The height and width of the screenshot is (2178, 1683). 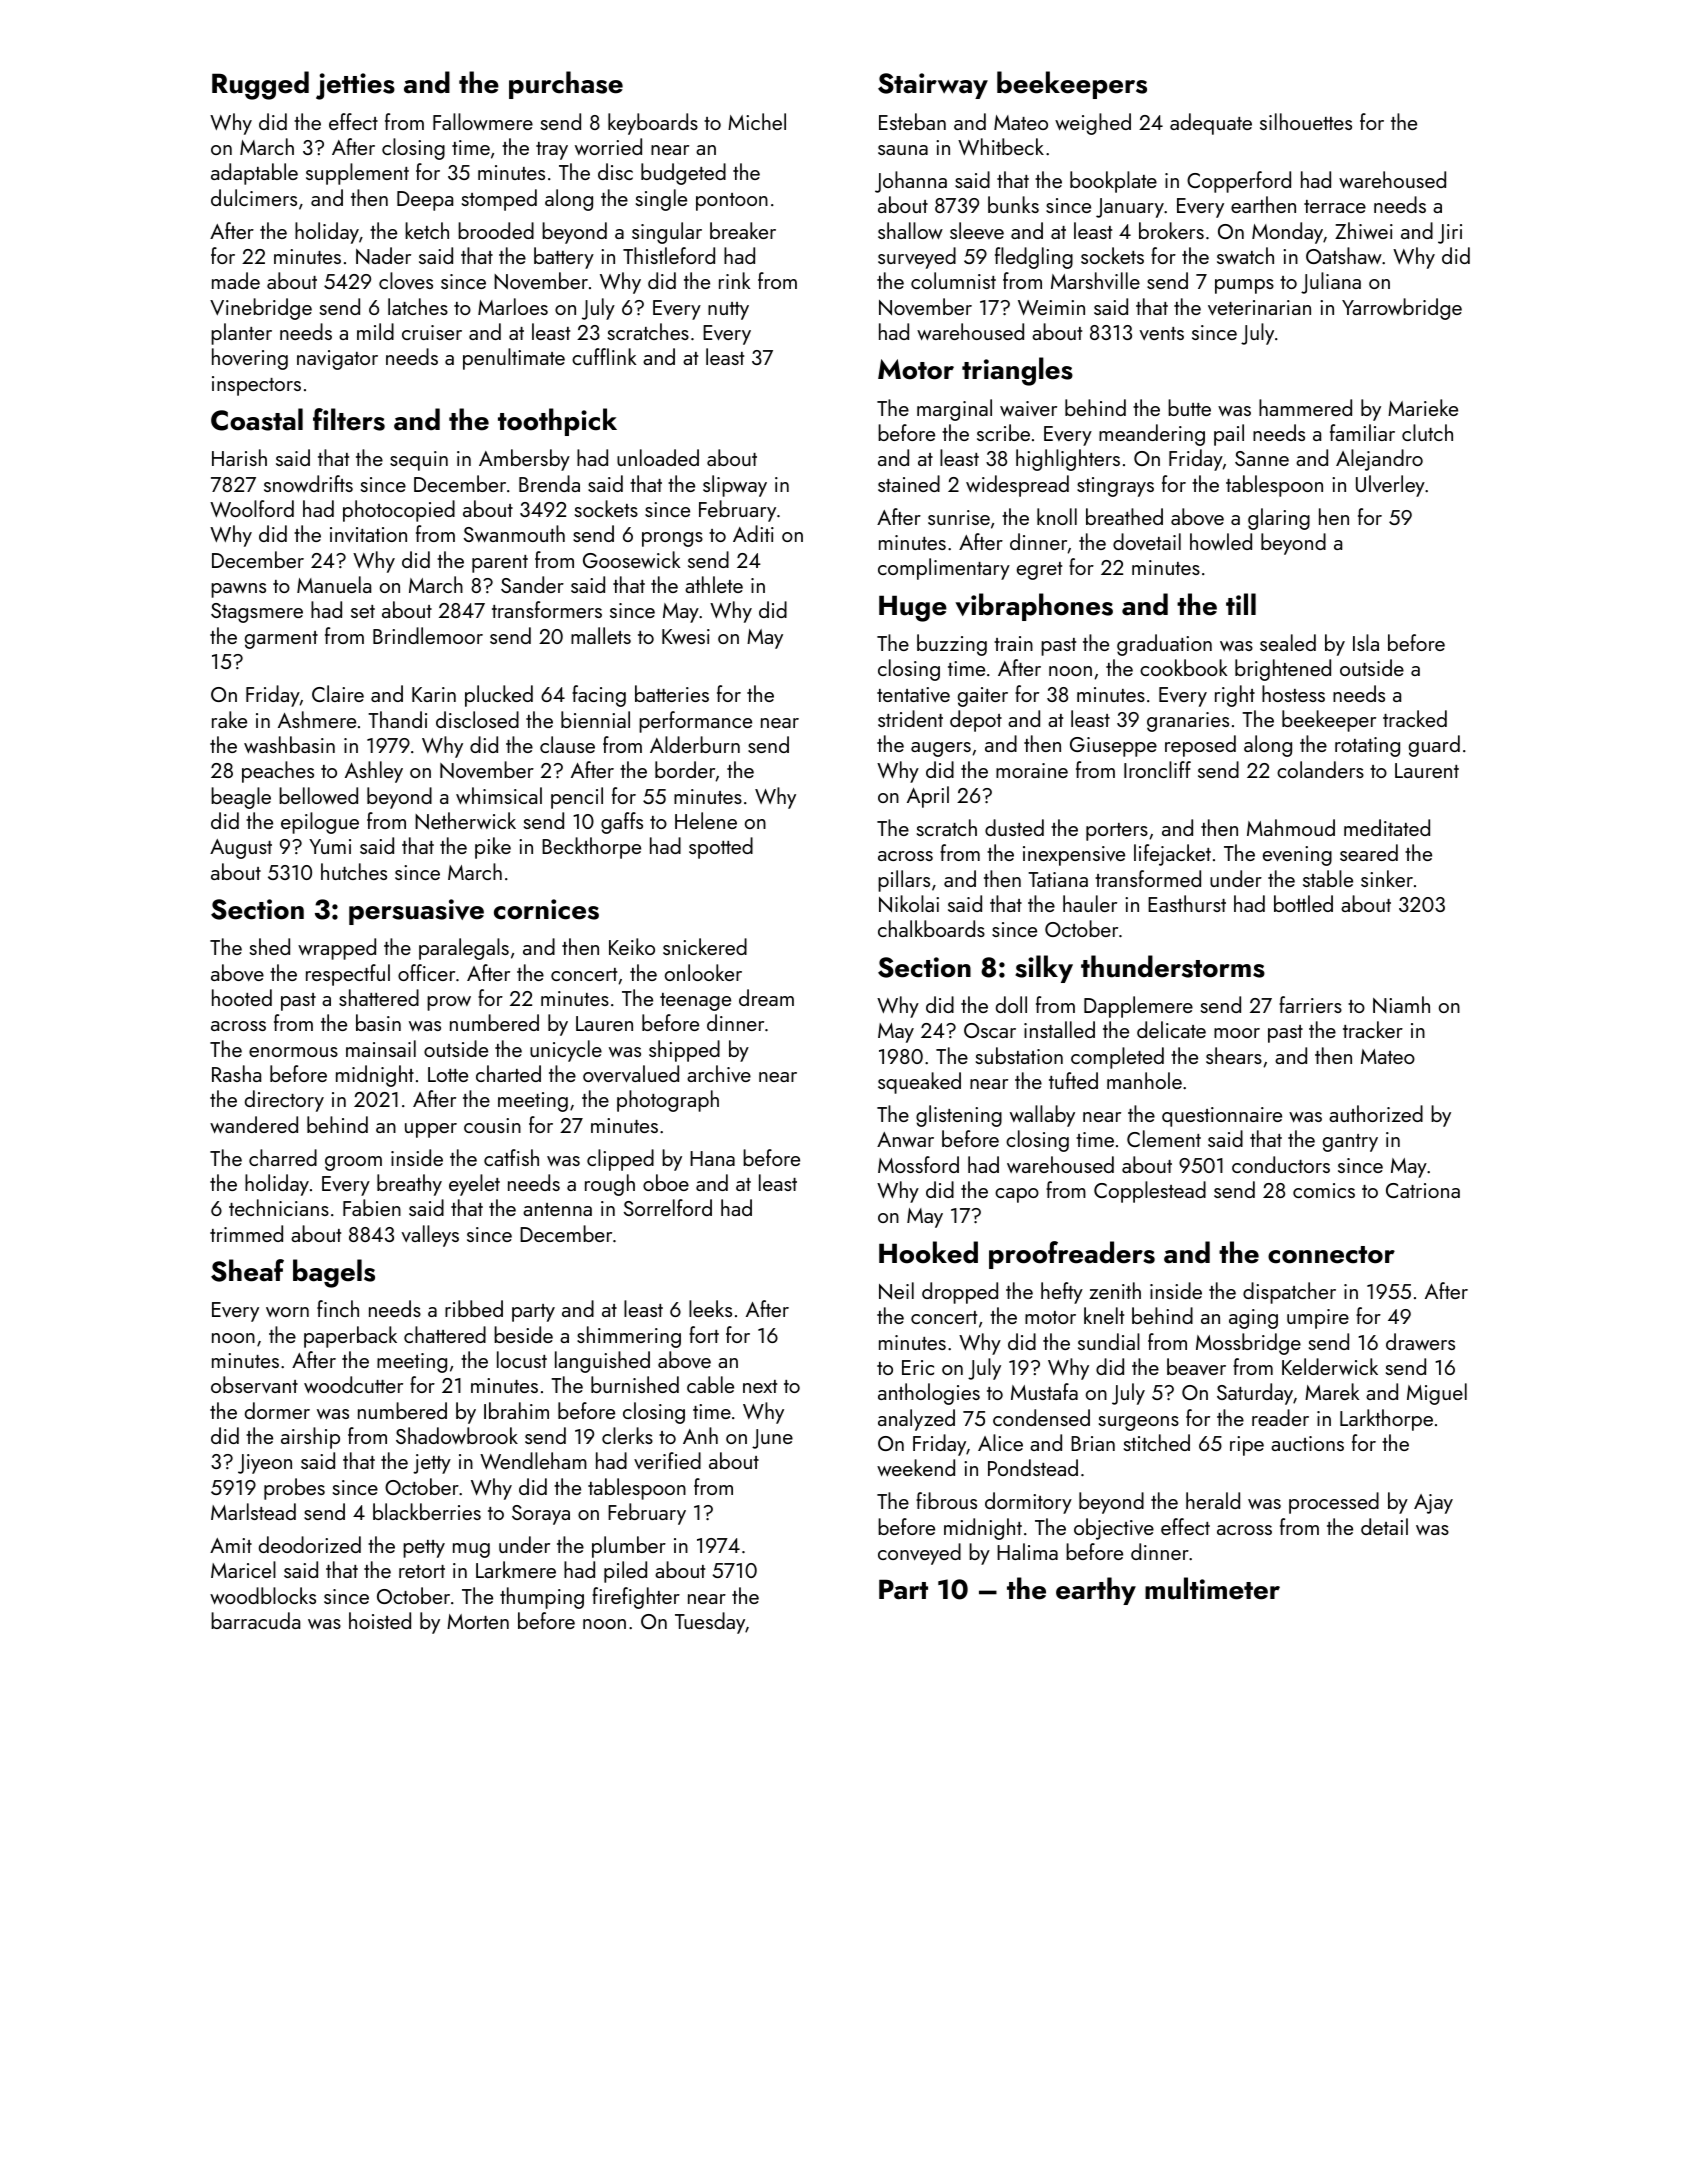 I want to click on Amit, so click(x=231, y=1545).
